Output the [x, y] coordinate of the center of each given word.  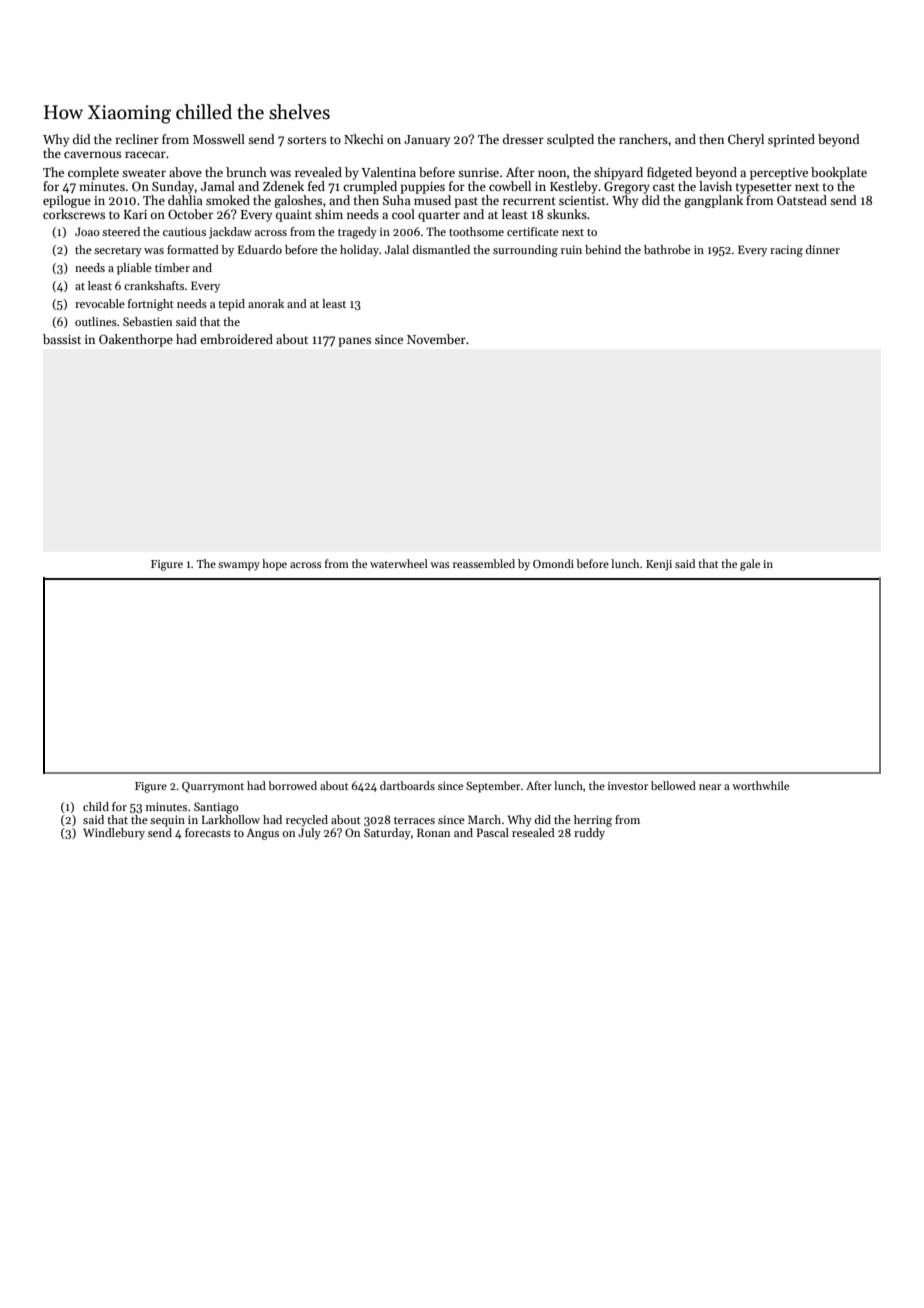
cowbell [510, 186]
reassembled [484, 563]
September [493, 787]
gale [750, 565]
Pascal [493, 832]
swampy [239, 566]
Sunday [173, 187]
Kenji [659, 565]
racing [786, 251]
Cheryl [746, 140]
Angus [262, 834]
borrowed [292, 785]
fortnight [151, 305]
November [436, 339]
